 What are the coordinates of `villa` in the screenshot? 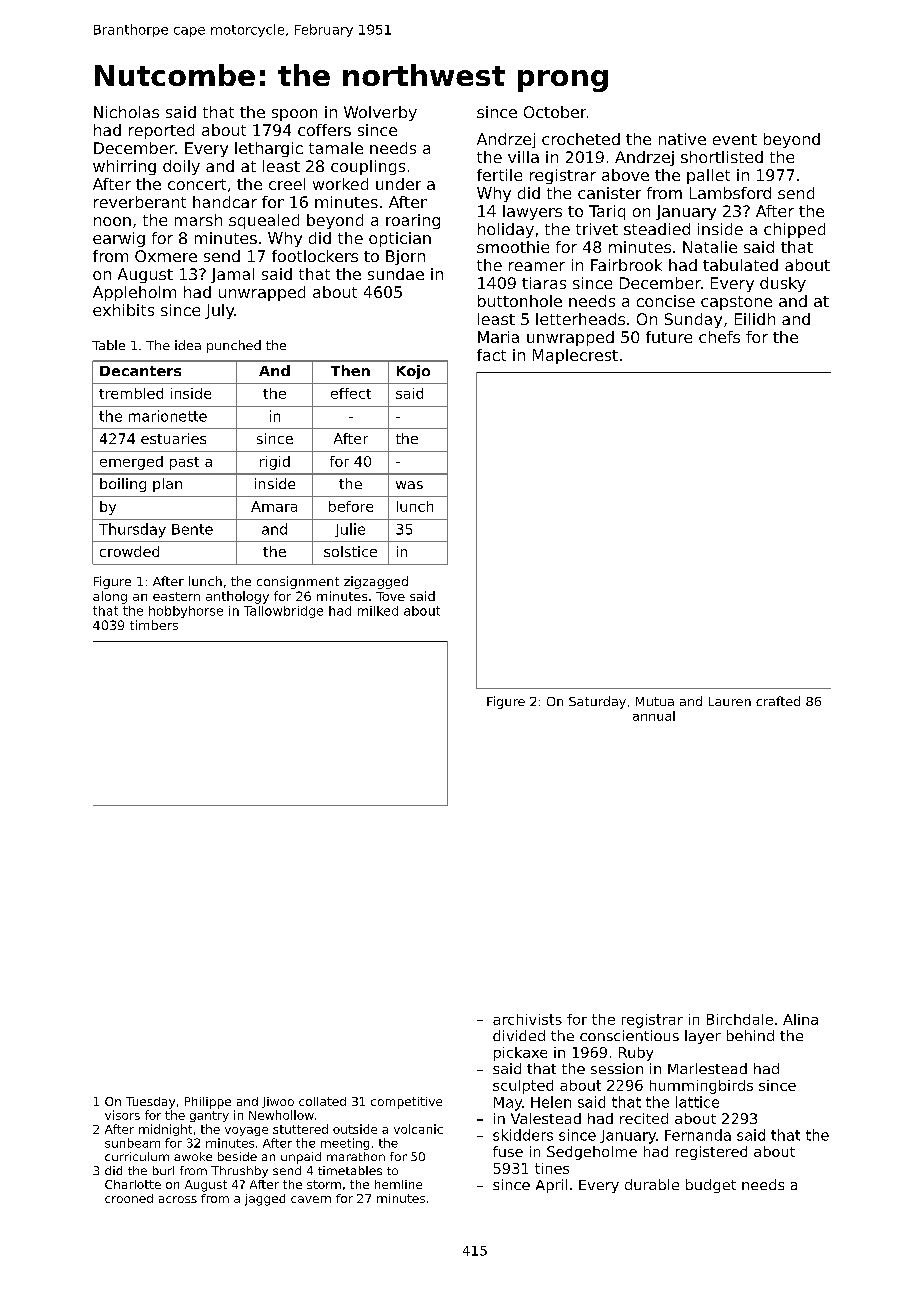 It's located at (523, 157).
